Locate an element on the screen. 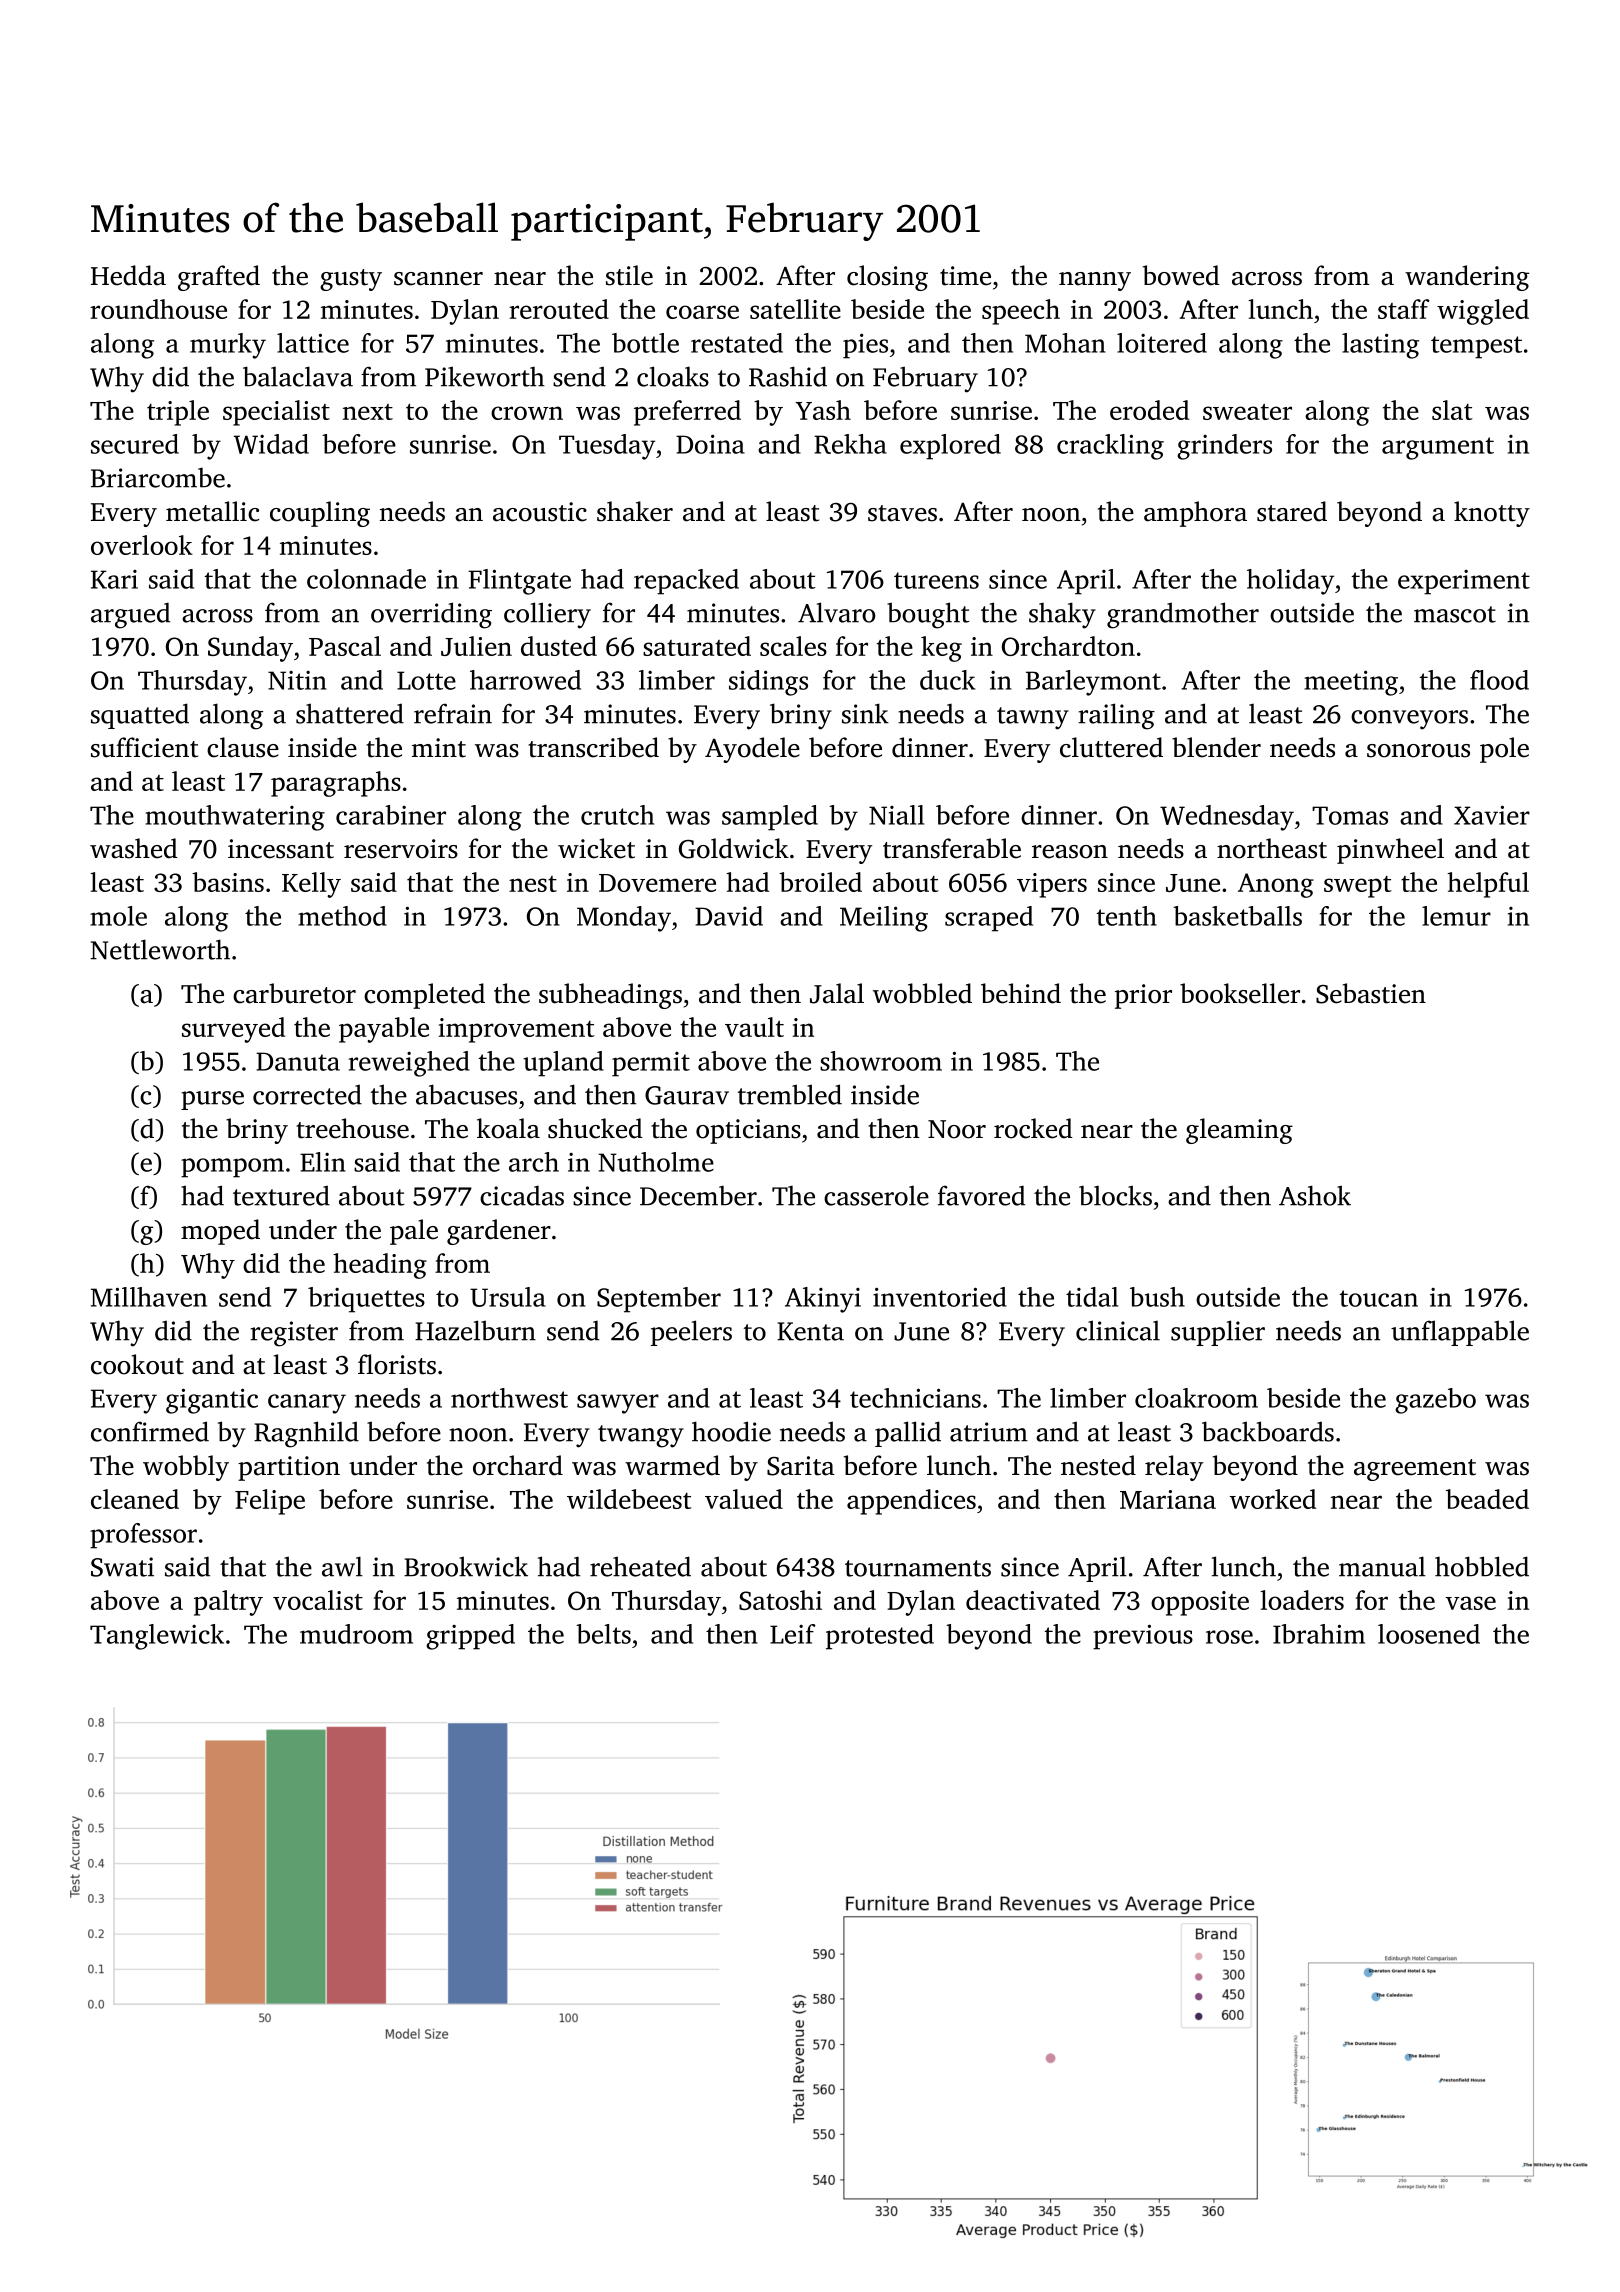 The width and height of the screenshot is (1620, 2292). moped is located at coordinates (220, 1232).
